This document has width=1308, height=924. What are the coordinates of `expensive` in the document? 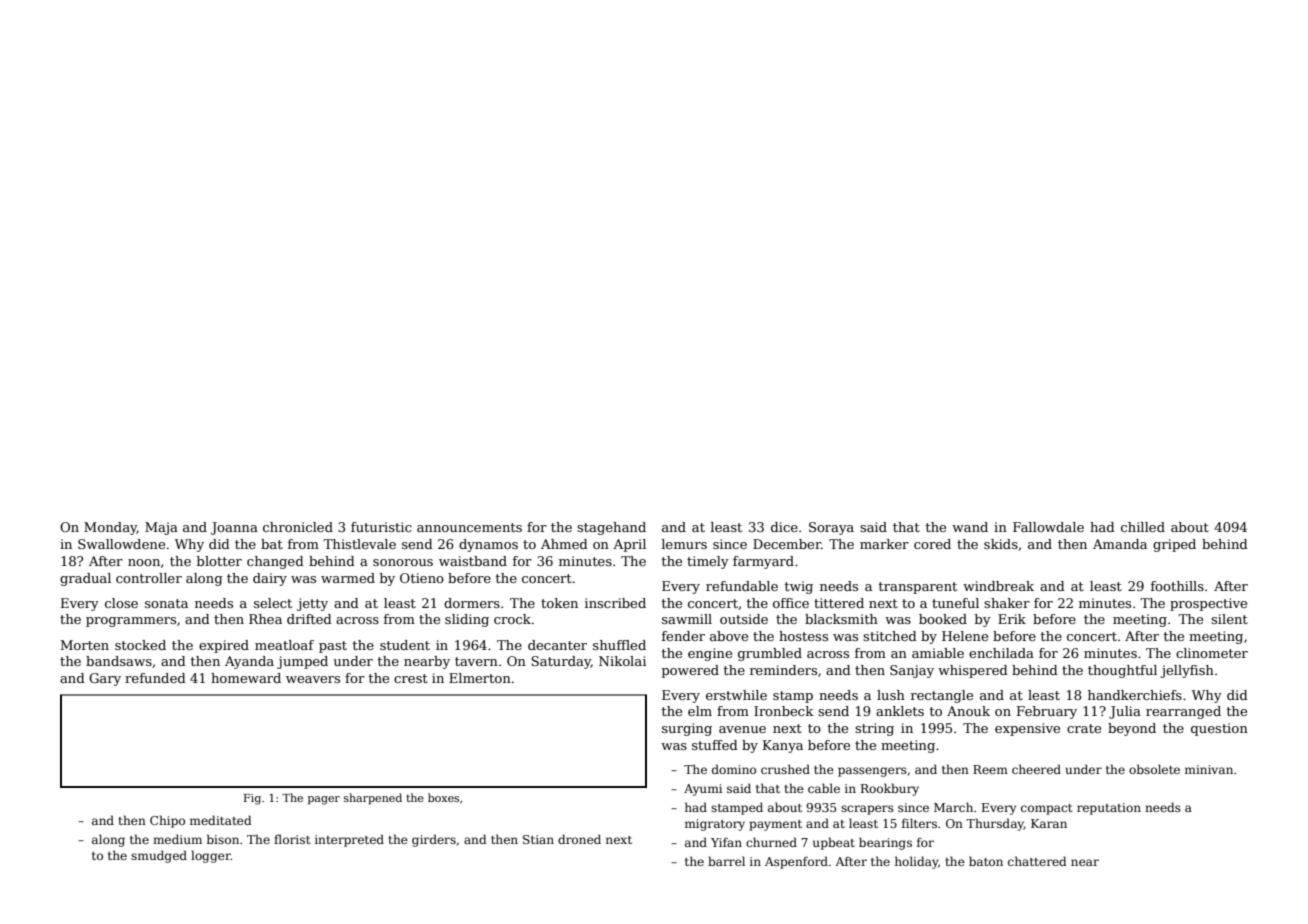 It's located at (1027, 729).
